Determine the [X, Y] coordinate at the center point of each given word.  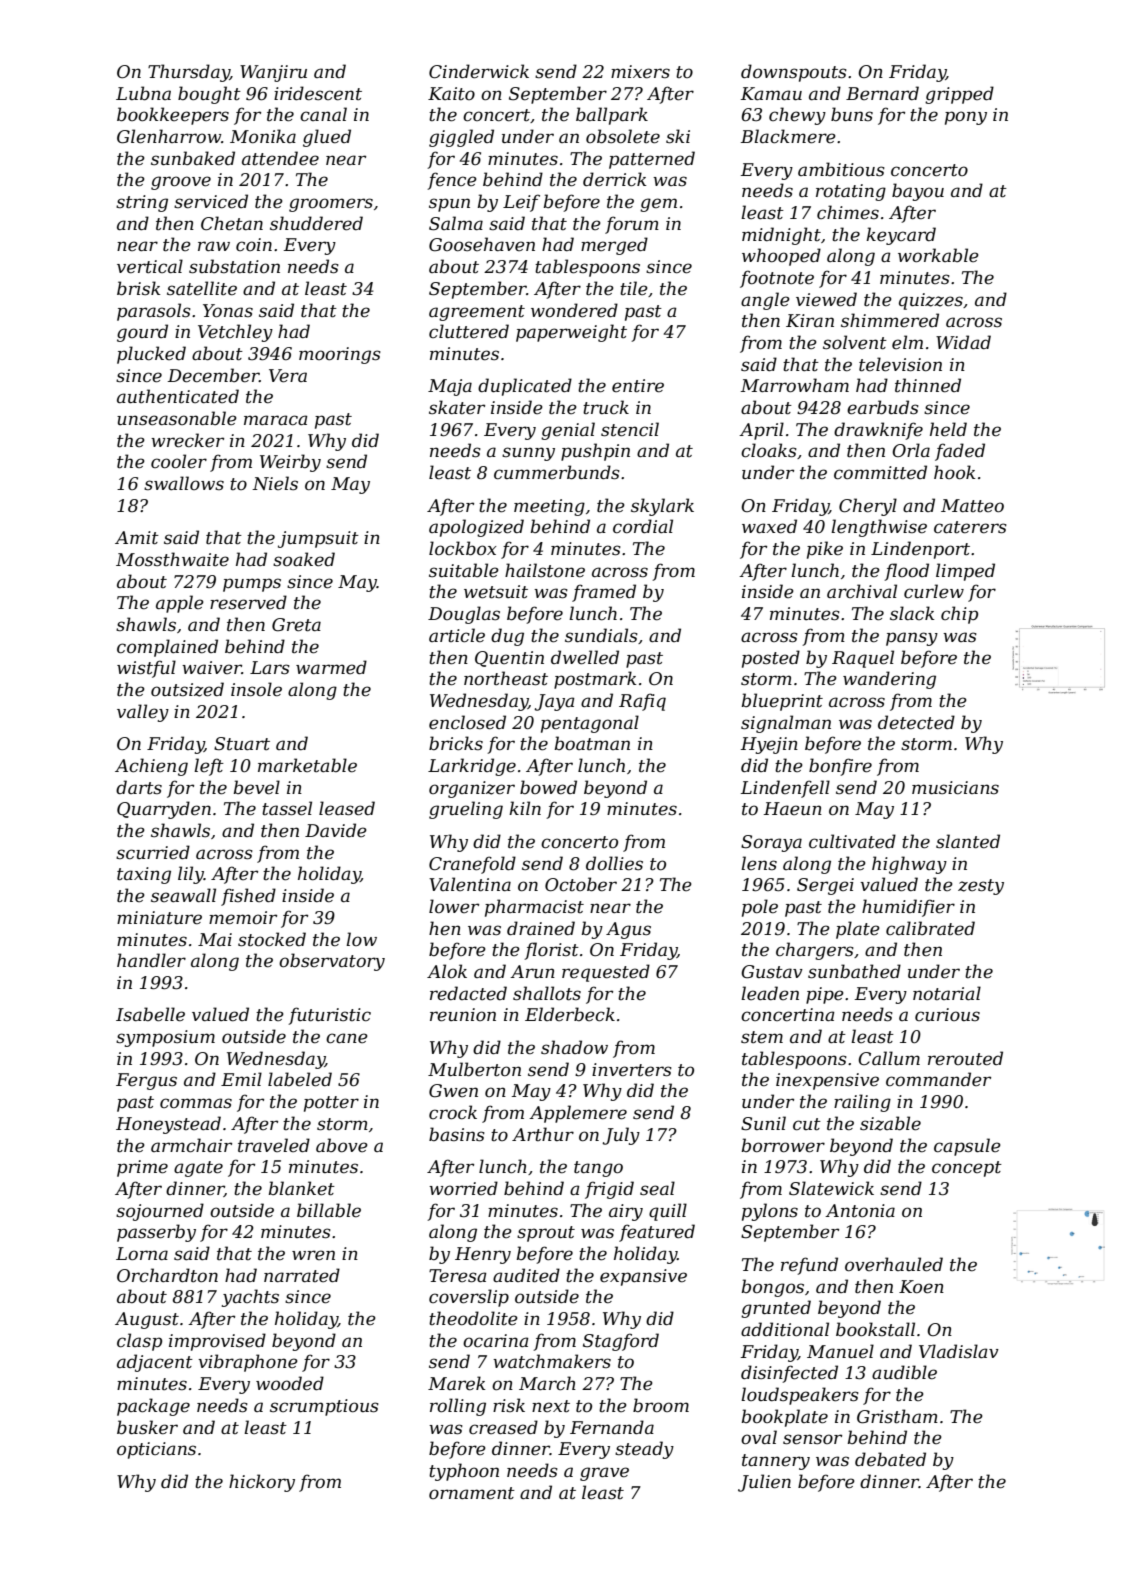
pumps [252, 585]
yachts [250, 1298]
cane [347, 1038]
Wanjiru [273, 73]
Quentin [509, 659]
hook [955, 472]
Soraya [771, 843]
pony [966, 118]
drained [541, 928]
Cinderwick [479, 71]
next [551, 1406]
